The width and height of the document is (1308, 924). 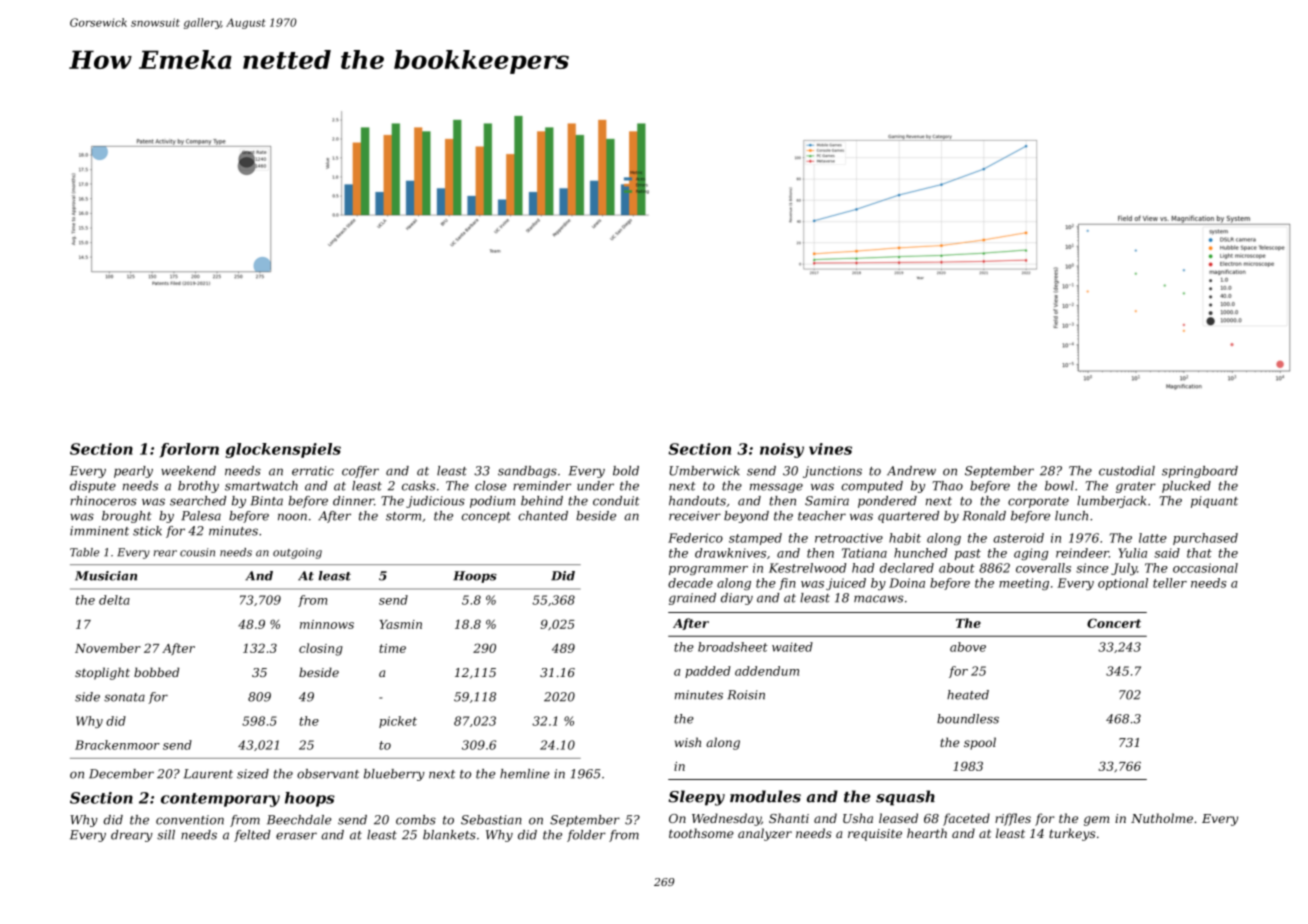 What do you see at coordinates (688, 742) in the document?
I see `wish` at bounding box center [688, 742].
